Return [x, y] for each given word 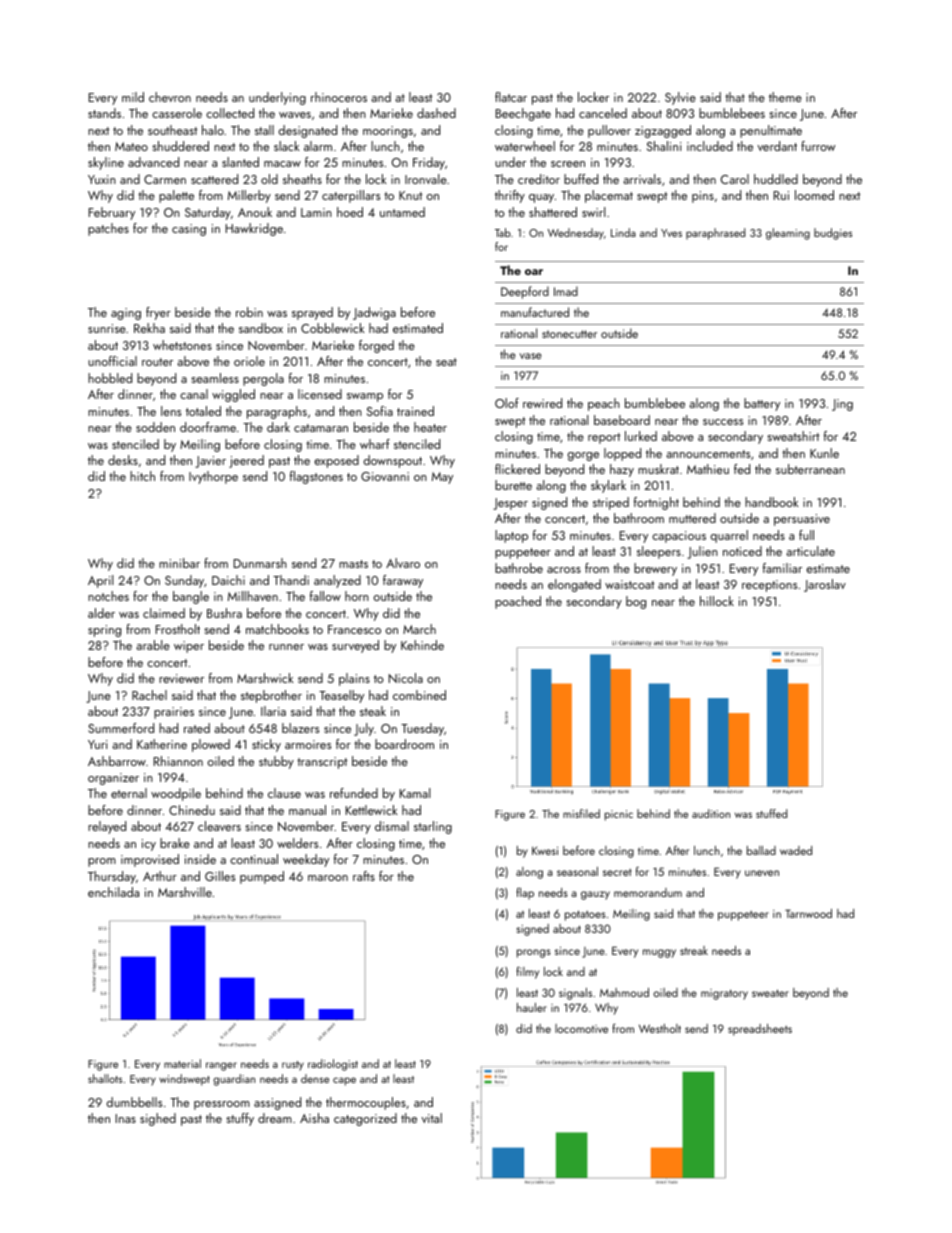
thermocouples [366, 1103]
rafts [364, 876]
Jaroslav [825, 585]
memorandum [648, 892]
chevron [170, 97]
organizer [113, 779]
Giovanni [385, 476]
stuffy [240, 1119]
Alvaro [403, 563]
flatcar [511, 97]
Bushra [224, 613]
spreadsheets [760, 1030]
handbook [772, 502]
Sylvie [680, 98]
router [157, 362]
